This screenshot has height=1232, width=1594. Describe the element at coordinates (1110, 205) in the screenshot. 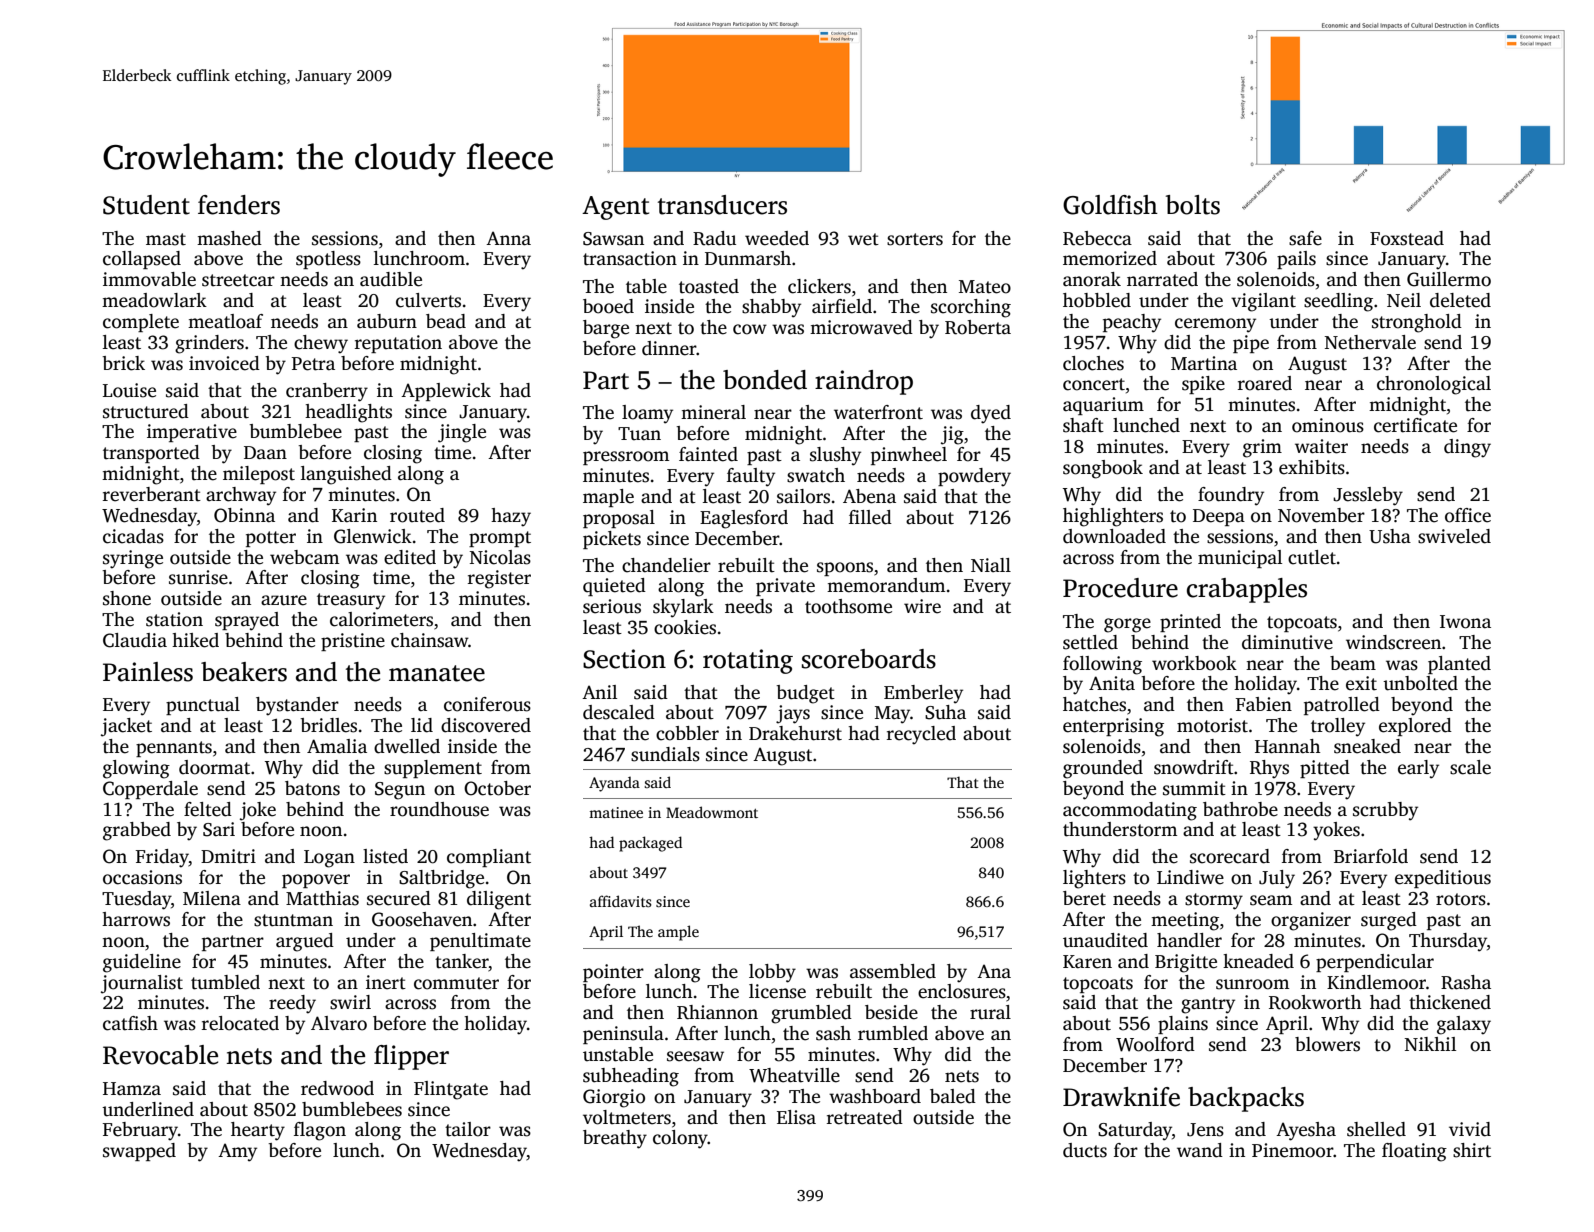

I see `Goldfish` at that location.
